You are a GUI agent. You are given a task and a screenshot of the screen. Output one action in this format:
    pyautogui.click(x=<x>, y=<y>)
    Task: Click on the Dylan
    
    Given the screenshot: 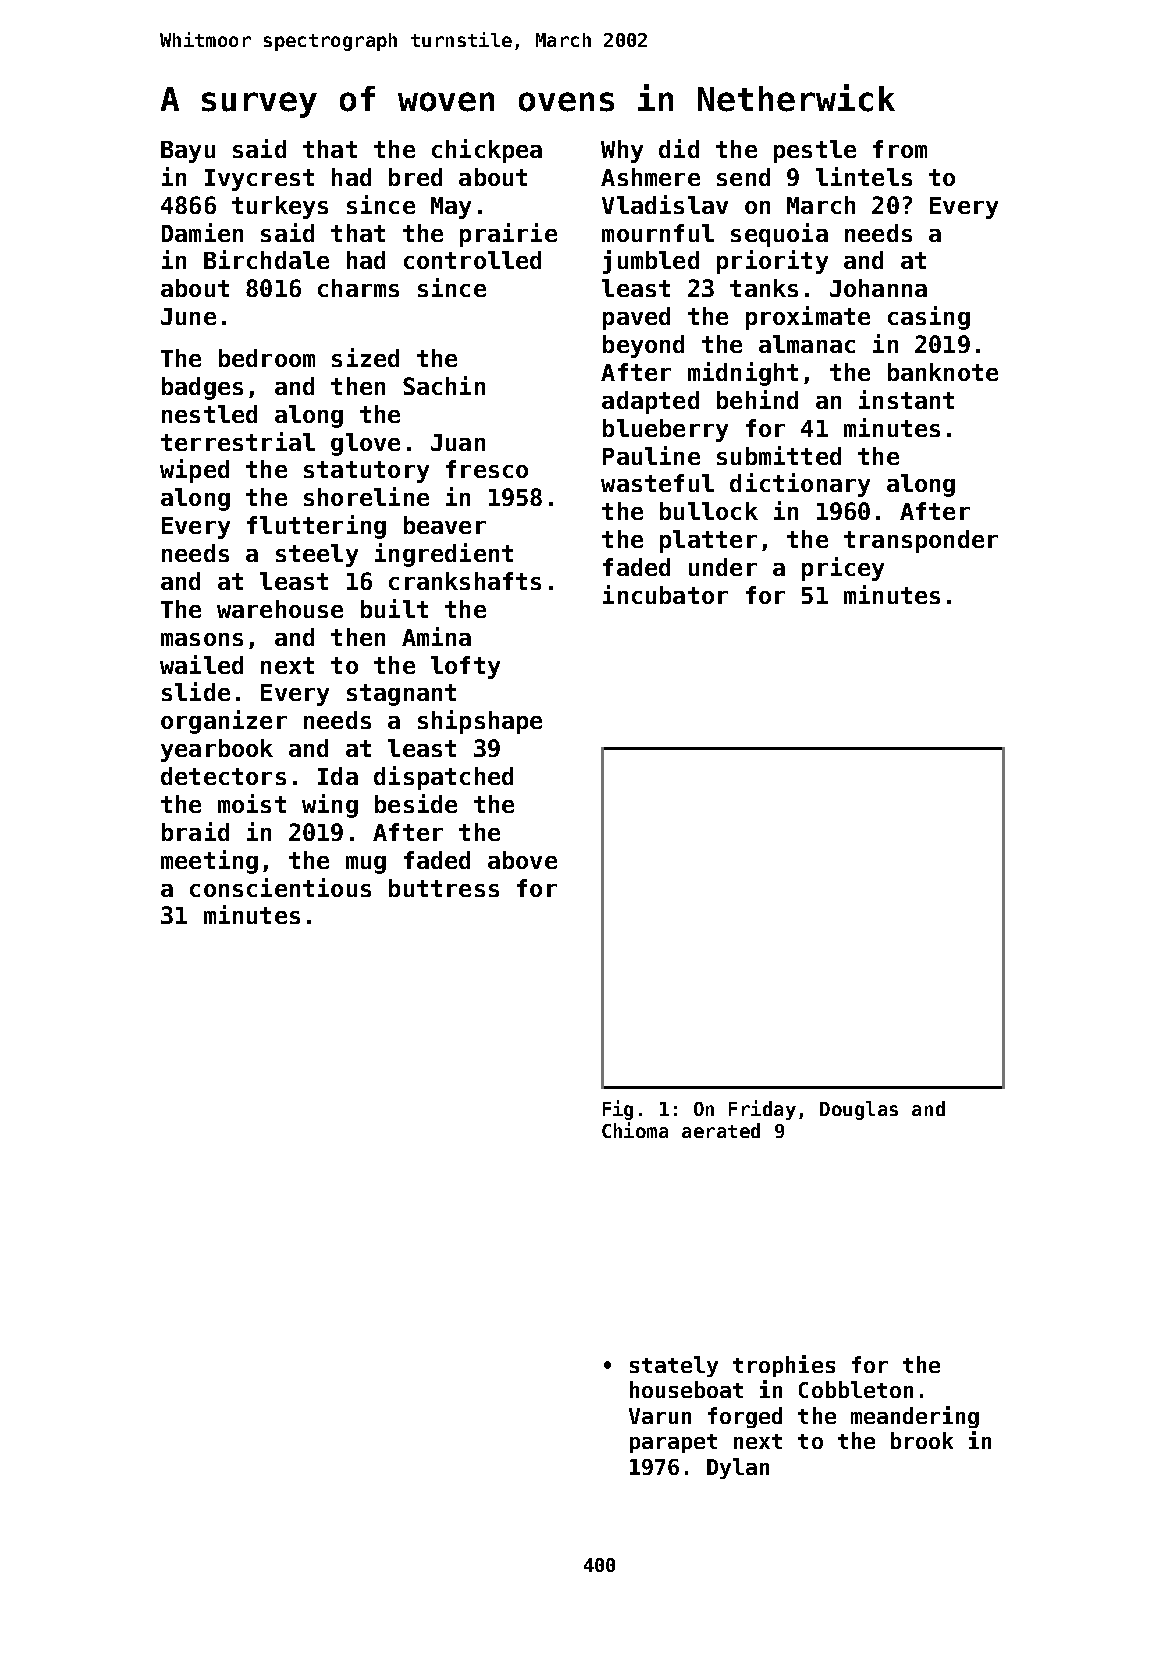 What is the action you would take?
    pyautogui.click(x=738, y=1468)
